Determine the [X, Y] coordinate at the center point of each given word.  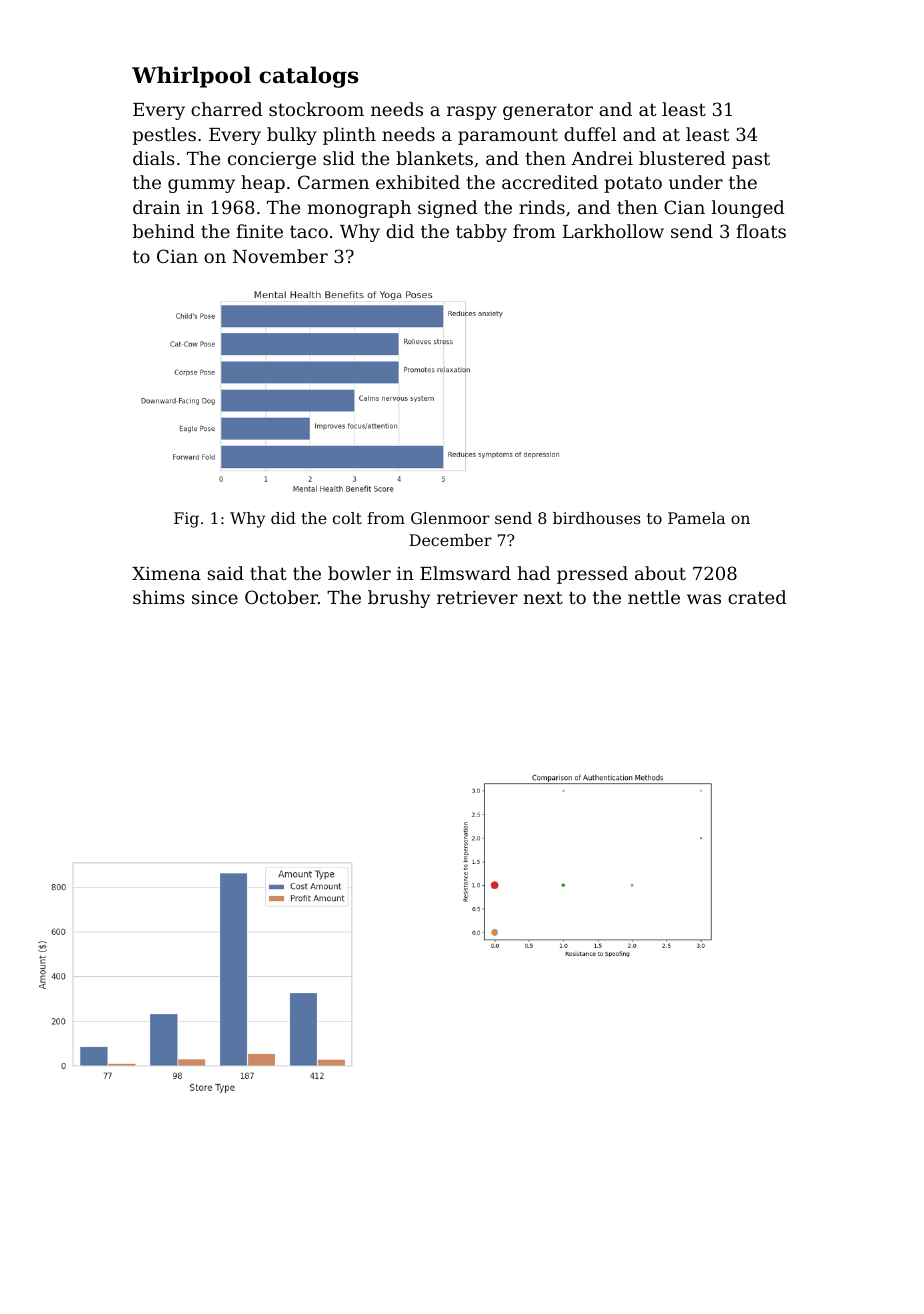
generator [548, 112]
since [215, 597]
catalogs [308, 77]
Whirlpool [191, 77]
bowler [359, 573]
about [660, 573]
